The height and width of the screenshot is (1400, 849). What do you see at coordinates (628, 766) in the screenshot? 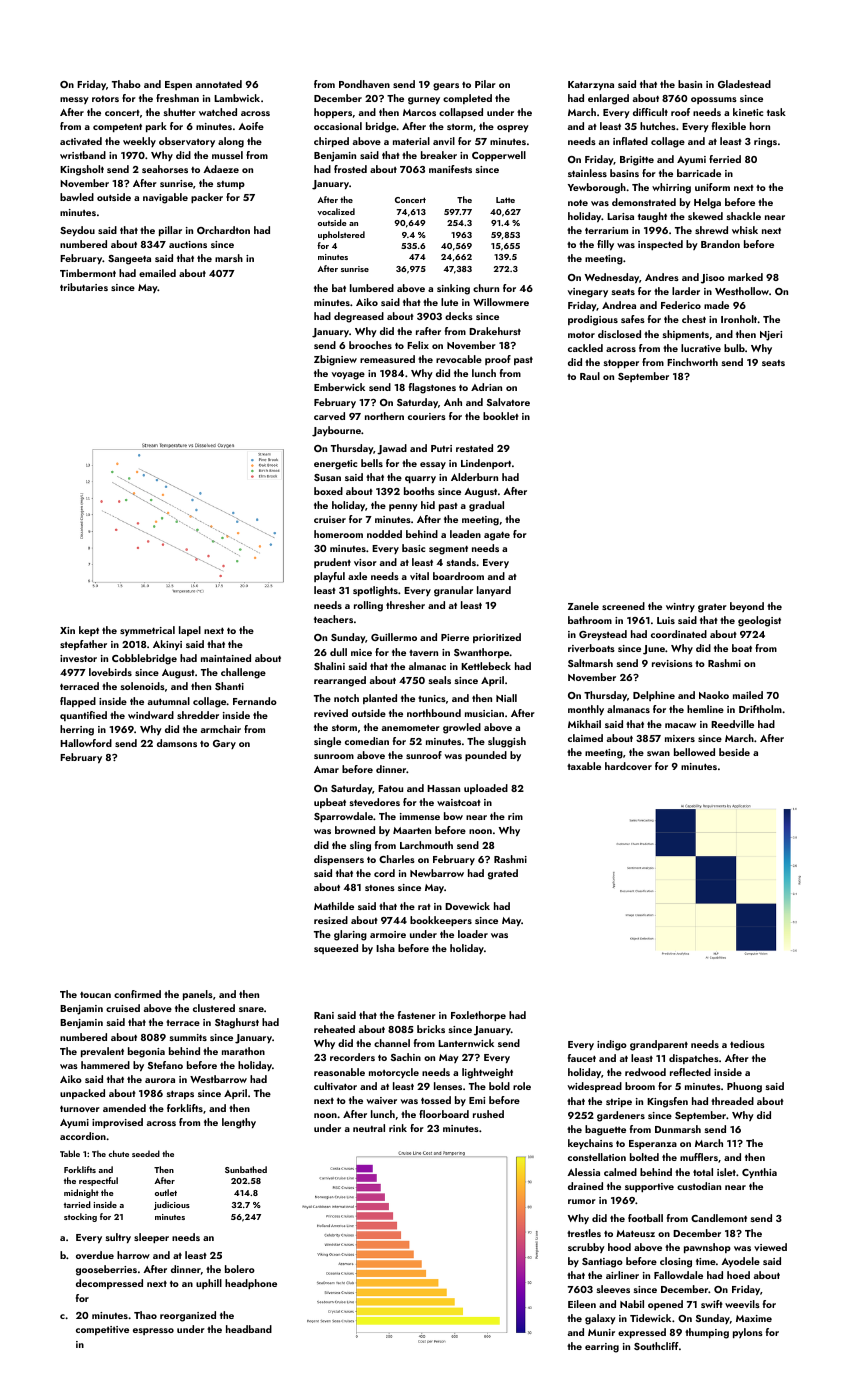
I see `hardcover` at bounding box center [628, 766].
